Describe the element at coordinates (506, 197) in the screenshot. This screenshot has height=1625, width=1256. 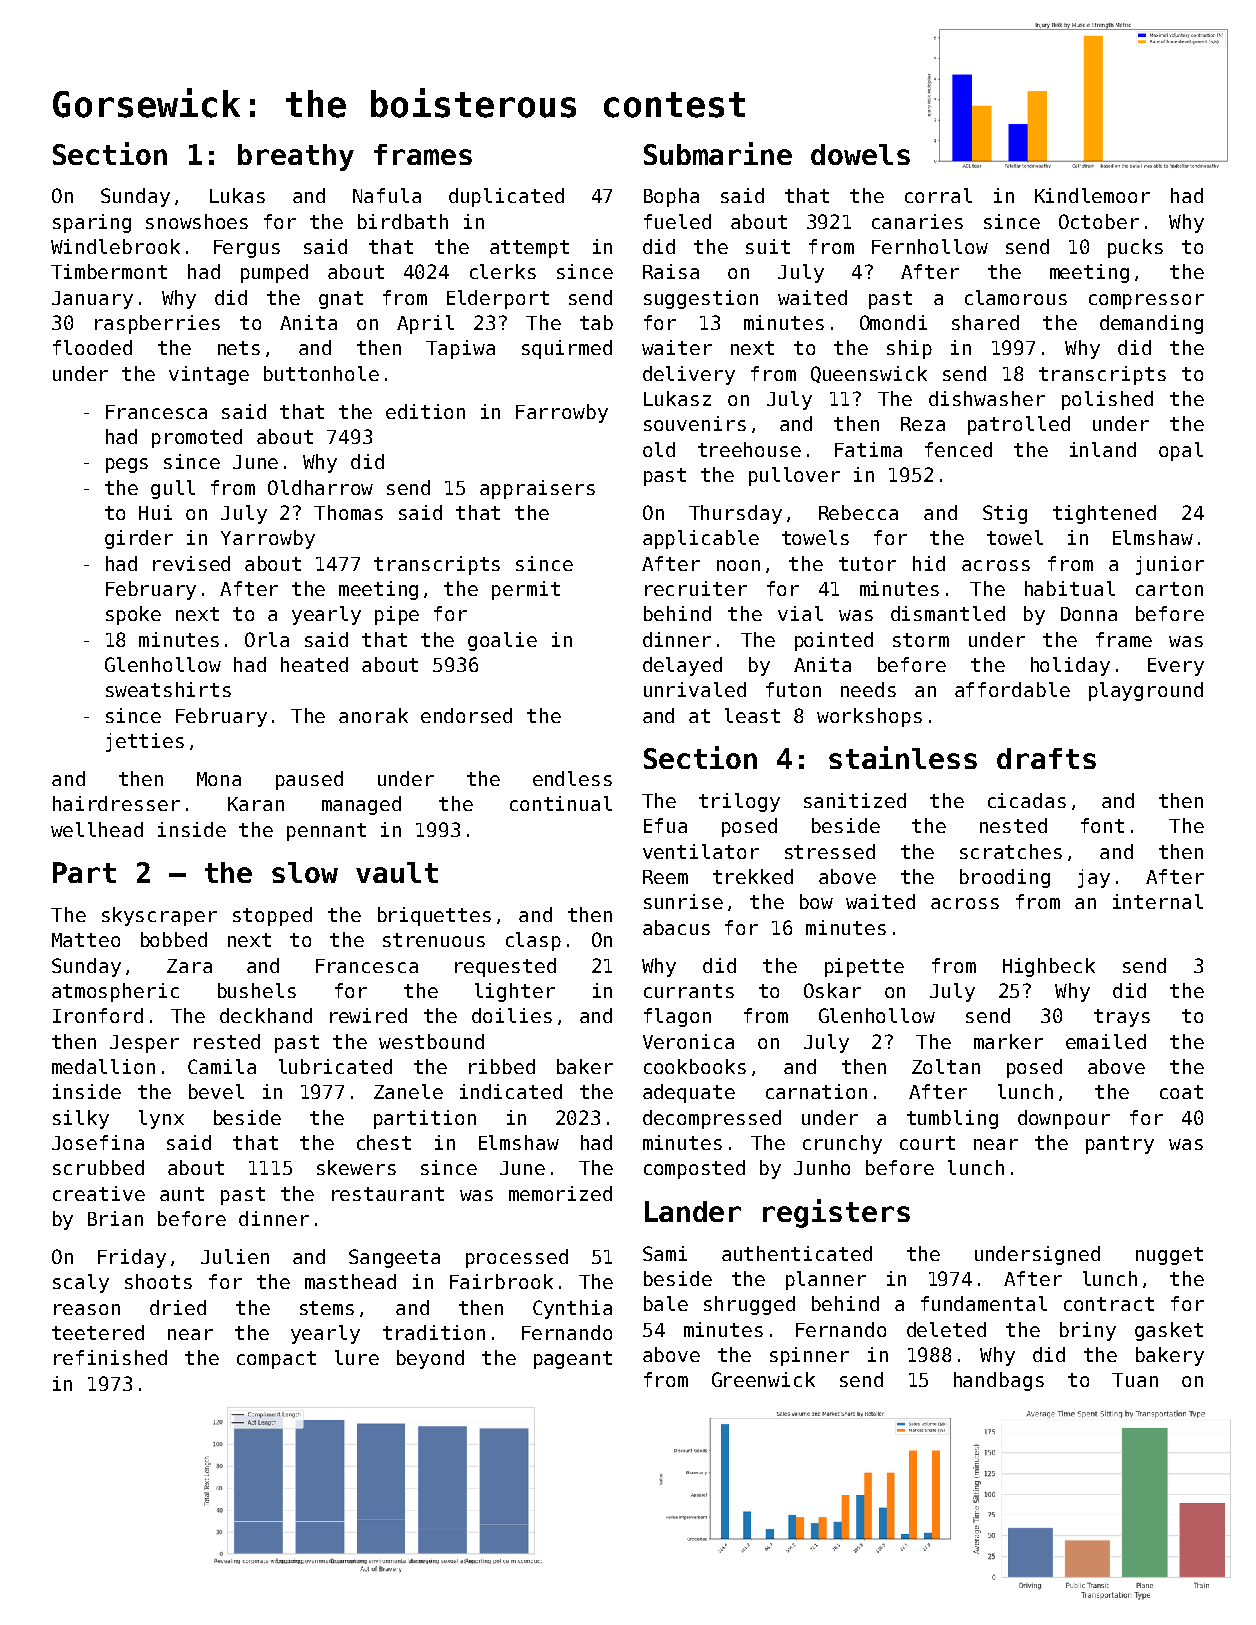
I see `duplicated` at that location.
